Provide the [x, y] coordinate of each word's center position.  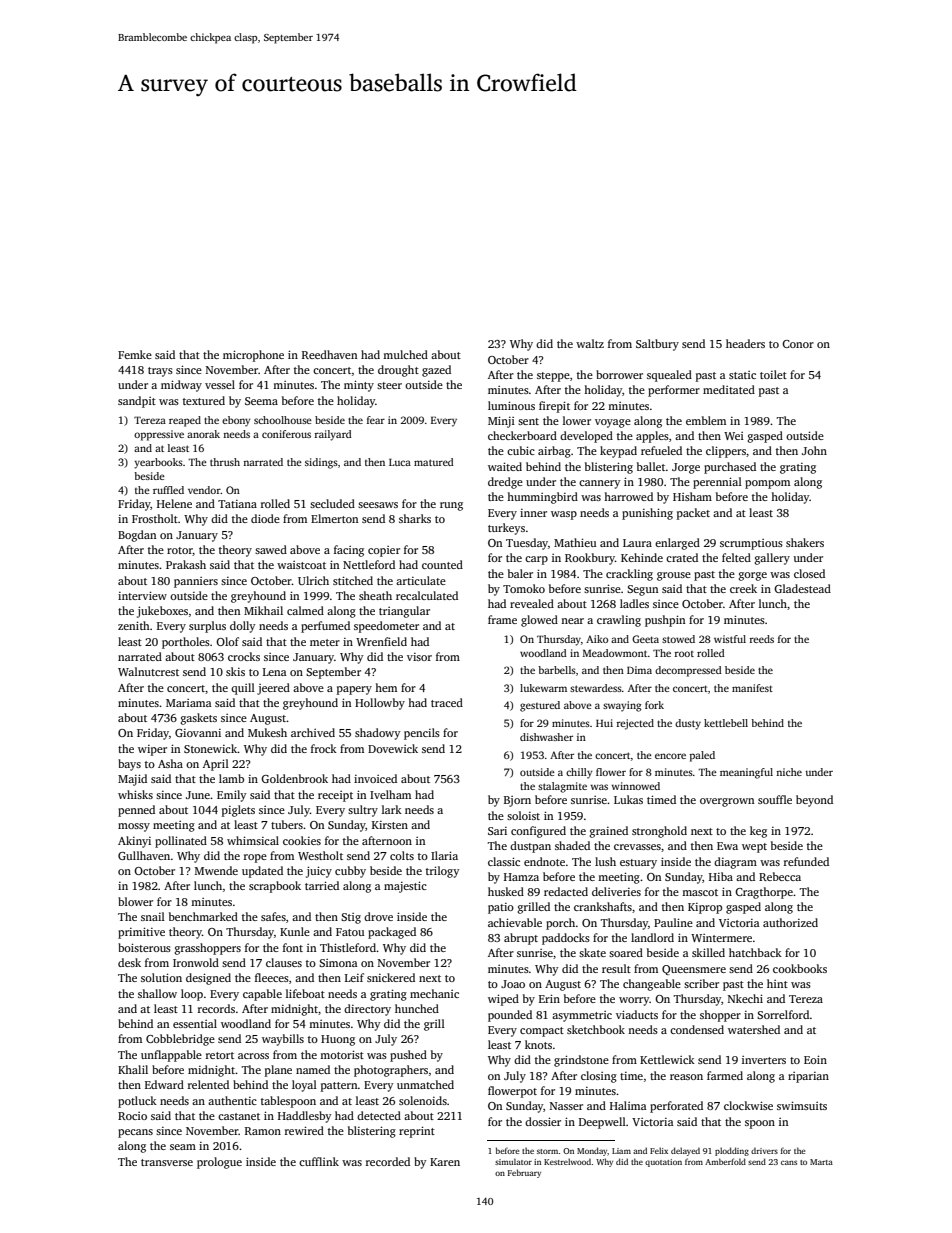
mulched [405, 354]
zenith [134, 625]
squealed [669, 376]
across [253, 1056]
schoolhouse [283, 420]
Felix [659, 1150]
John [814, 450]
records [216, 1008]
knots [538, 1044]
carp [536, 560]
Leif [354, 977]
